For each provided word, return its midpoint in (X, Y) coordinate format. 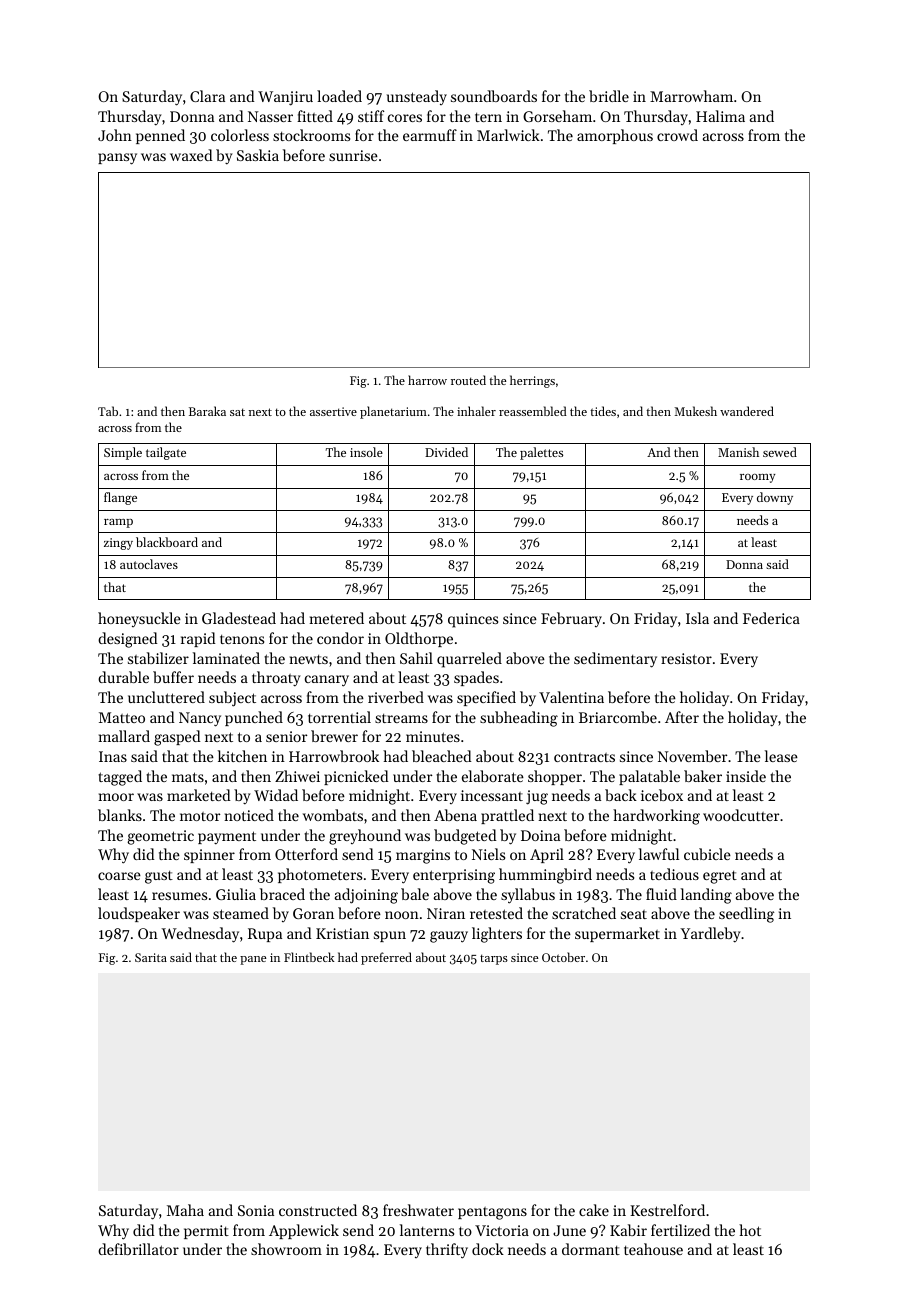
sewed (780, 452)
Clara (207, 96)
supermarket (617, 934)
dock (488, 1249)
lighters (497, 935)
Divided (446, 452)
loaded (339, 96)
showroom (286, 1249)
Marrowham (691, 96)
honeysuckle (139, 619)
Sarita (151, 957)
